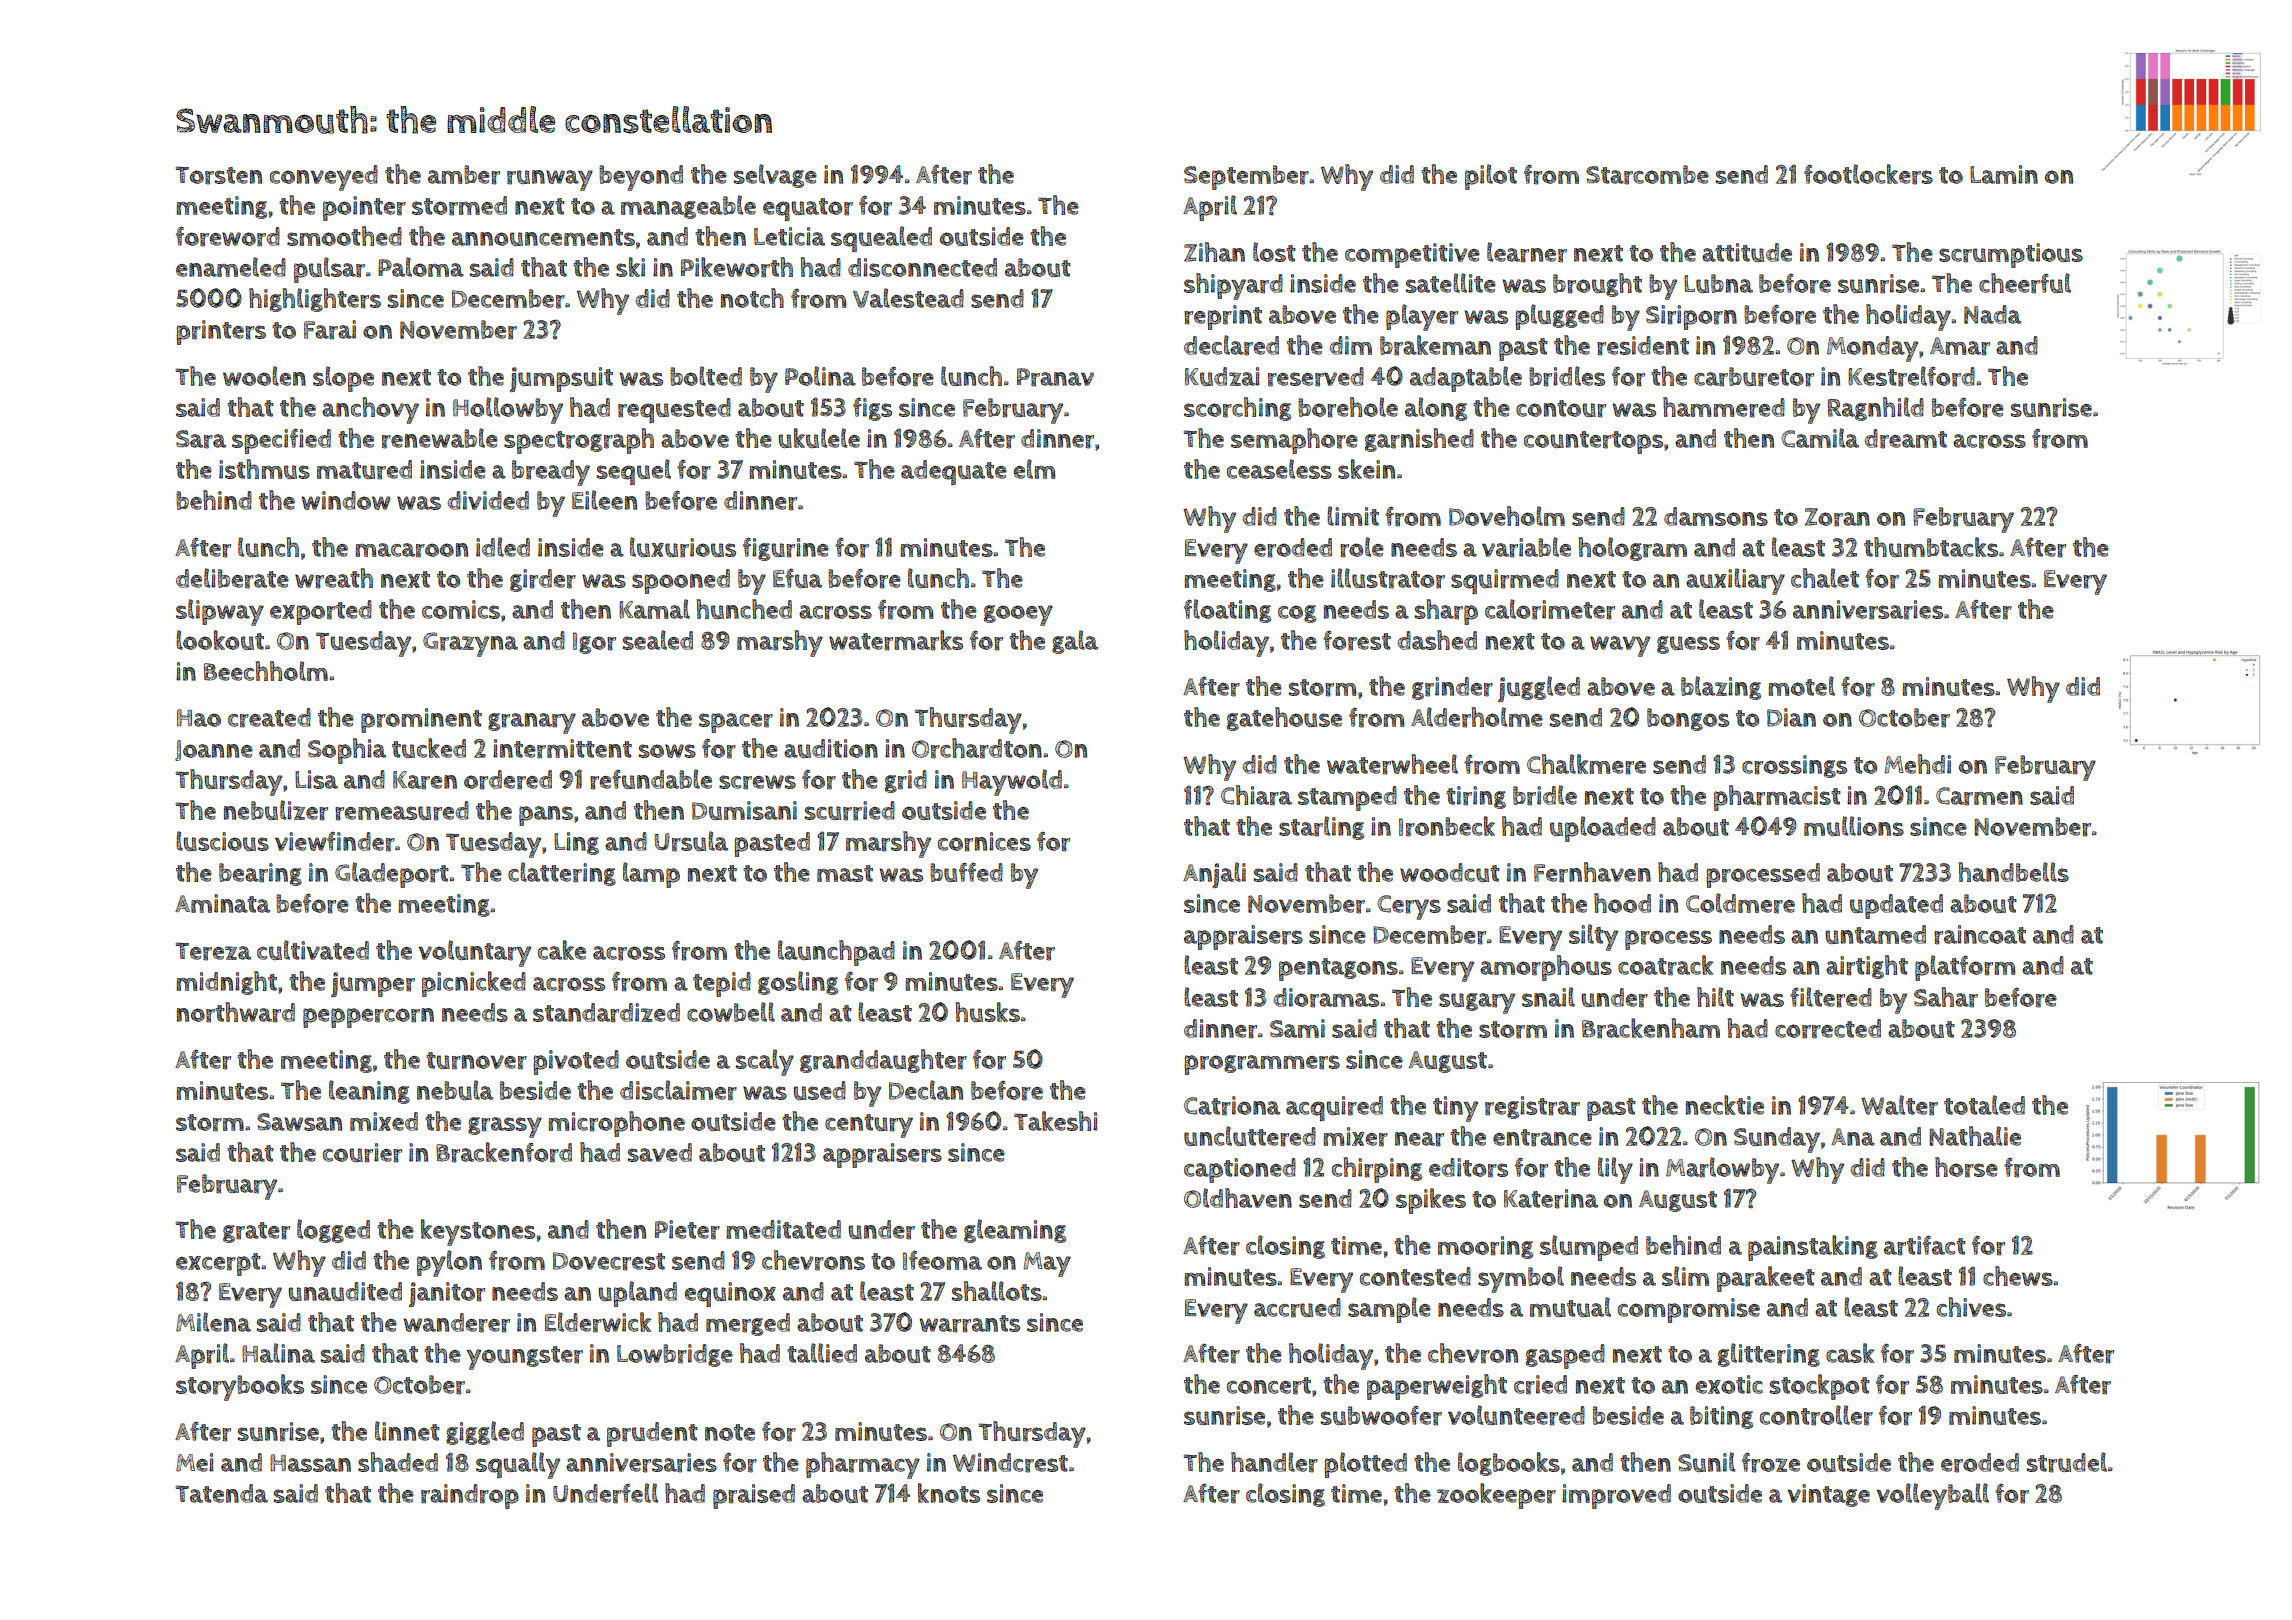 This page has width=2292, height=1620. What do you see at coordinates (1297, 1308) in the page?
I see `accrued` at bounding box center [1297, 1308].
